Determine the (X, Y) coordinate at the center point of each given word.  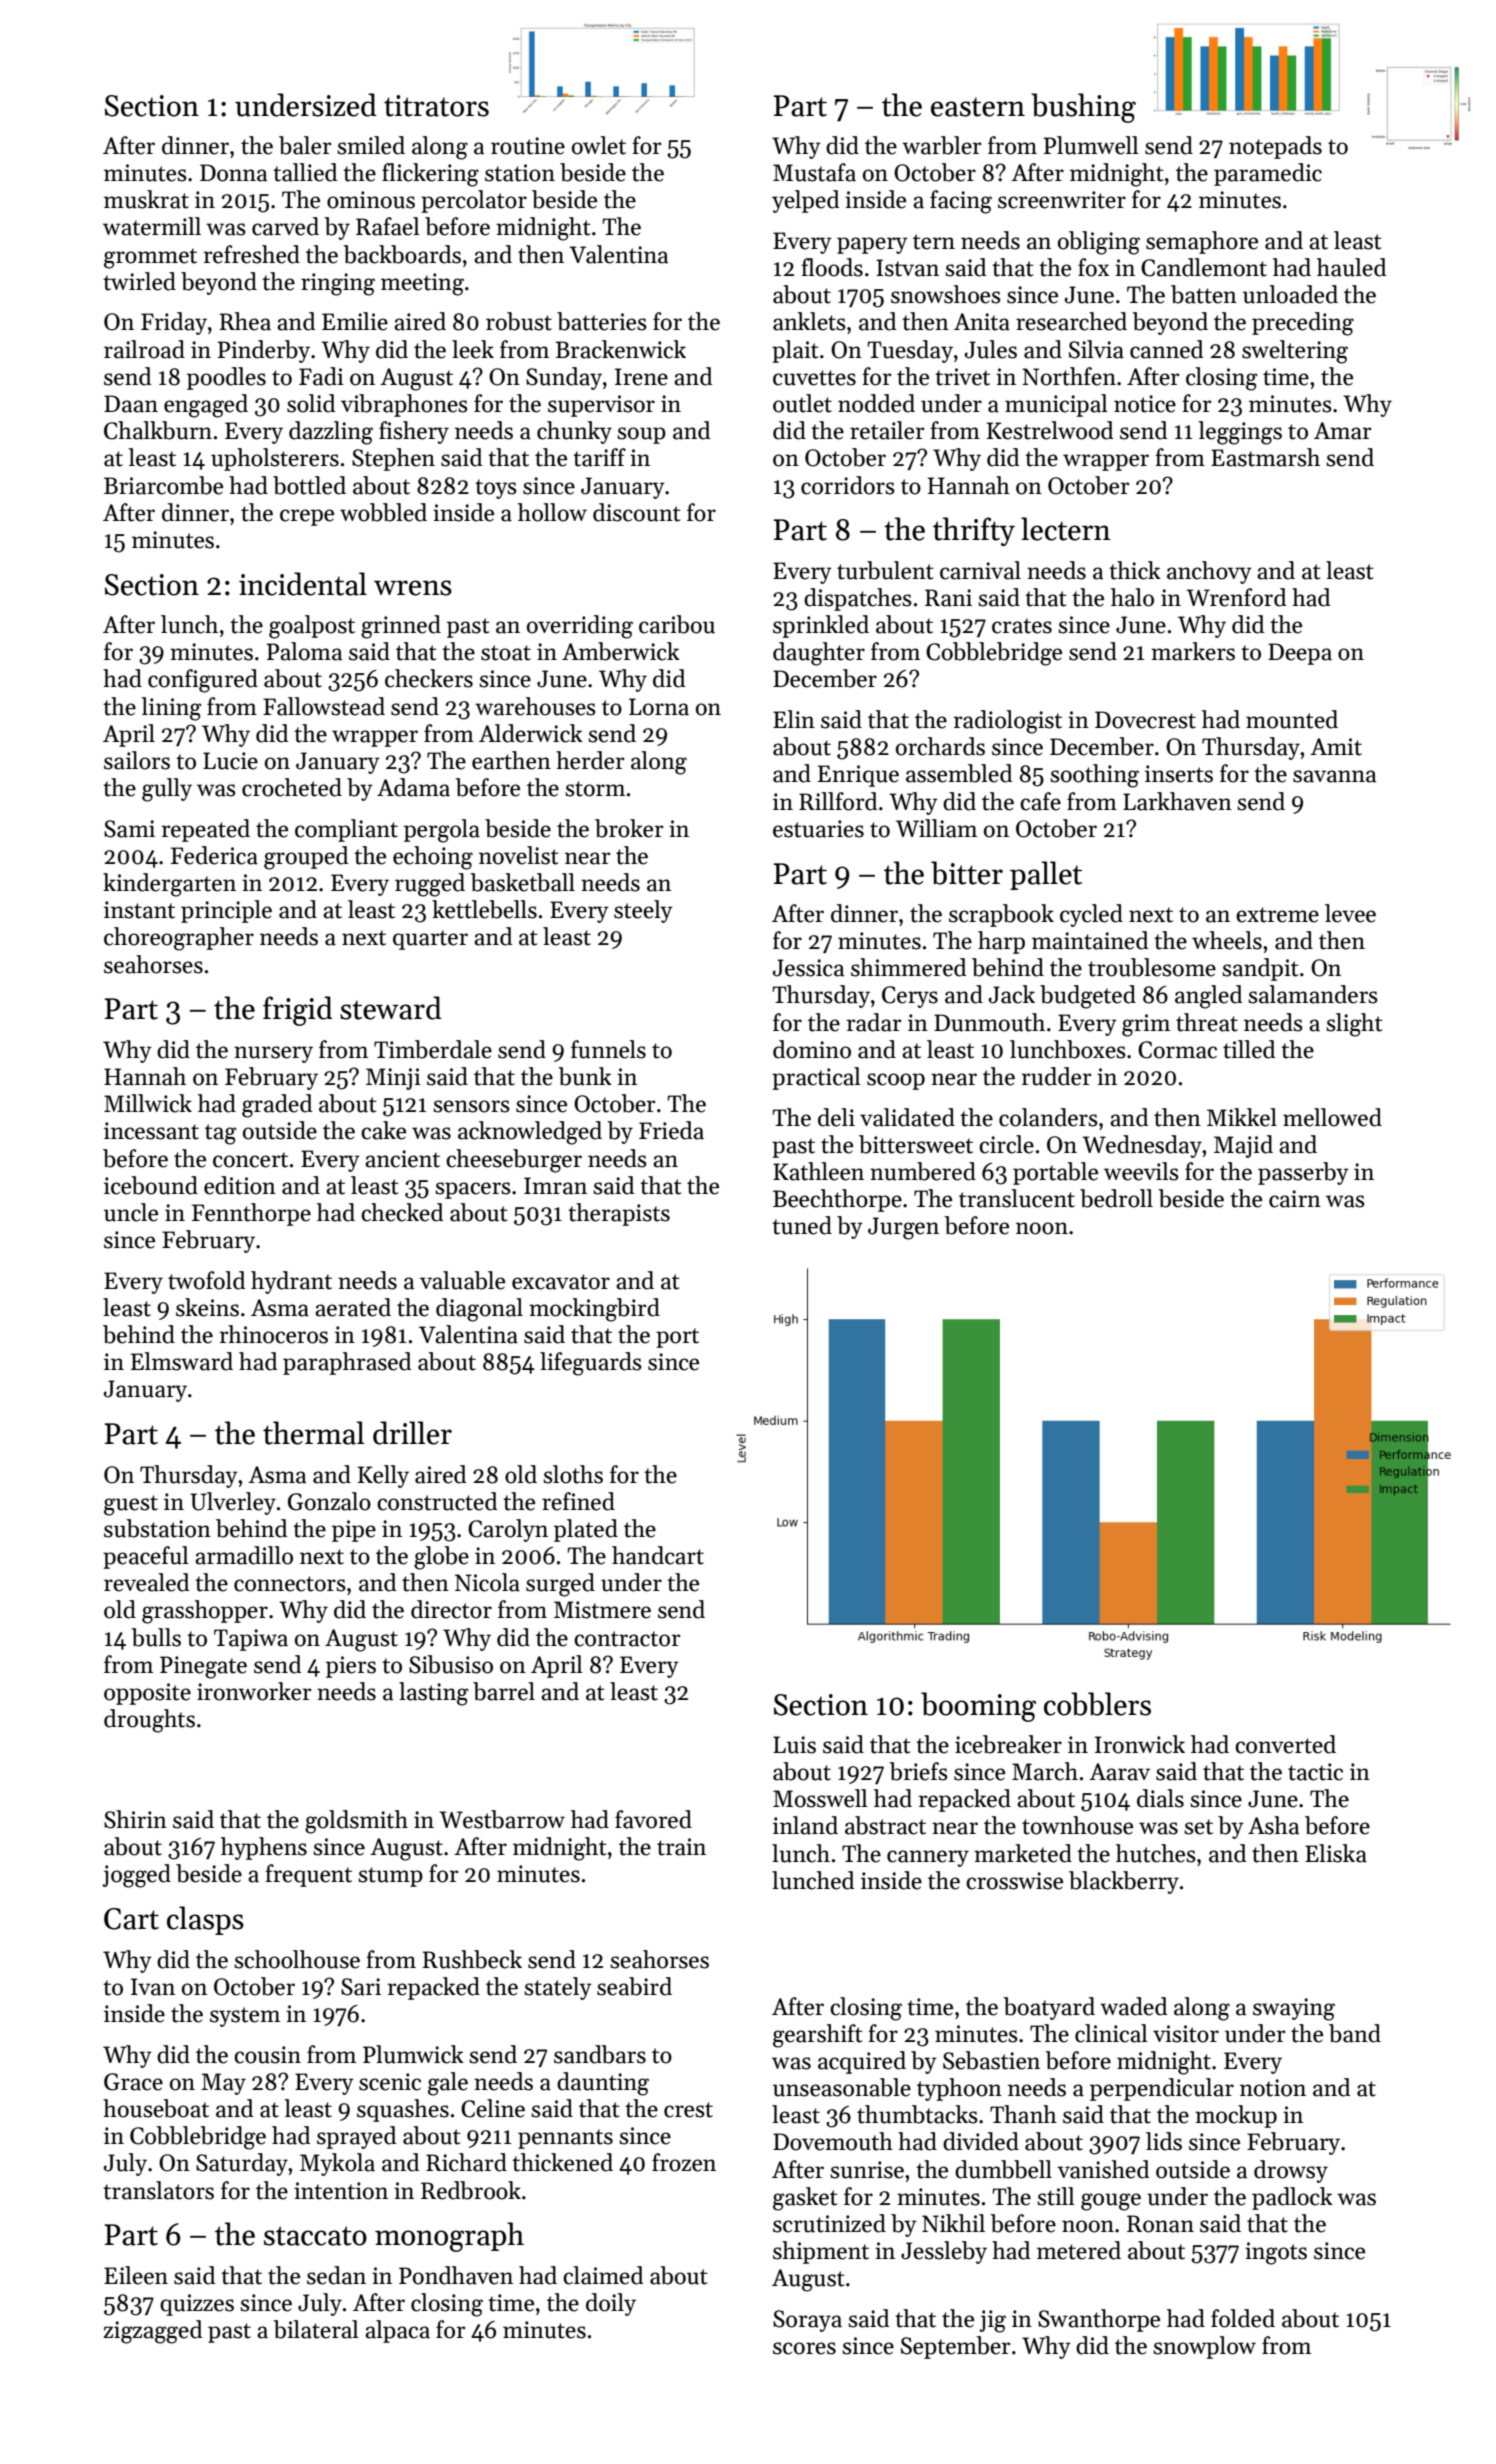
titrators (436, 106)
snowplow (1204, 2347)
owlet (599, 145)
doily (611, 2304)
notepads (1275, 147)
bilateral (316, 2329)
